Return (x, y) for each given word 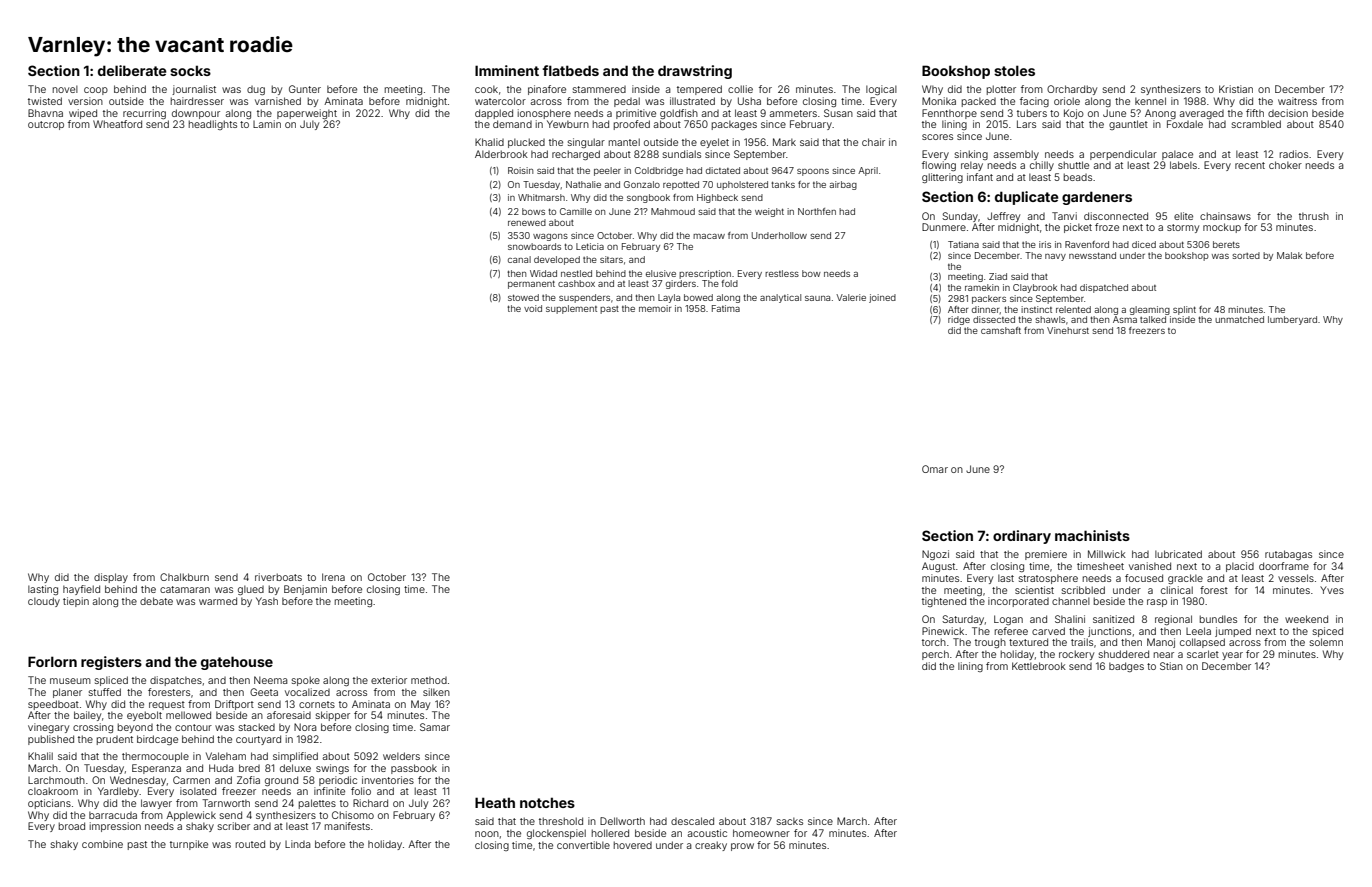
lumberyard (1292, 320)
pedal (627, 102)
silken (436, 692)
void (533, 308)
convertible (583, 845)
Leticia (590, 246)
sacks (790, 821)
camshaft (1001, 330)
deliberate (132, 70)
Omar (935, 469)
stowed (523, 297)
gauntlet (1128, 125)
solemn (1326, 642)
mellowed (188, 715)
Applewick (191, 816)
